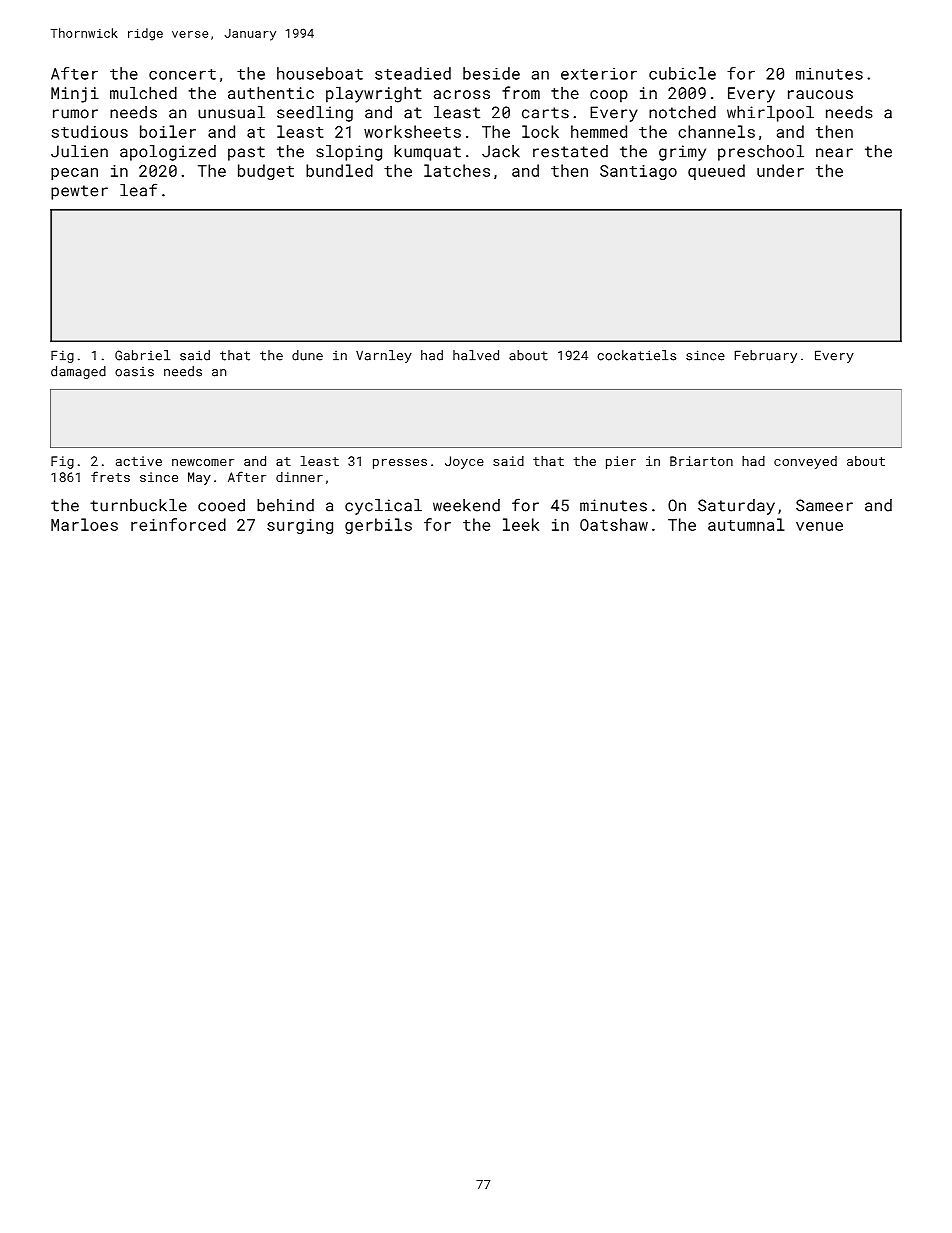 The height and width of the screenshot is (1233, 952). Describe the element at coordinates (636, 355) in the screenshot. I see `cockatiels` at that location.
